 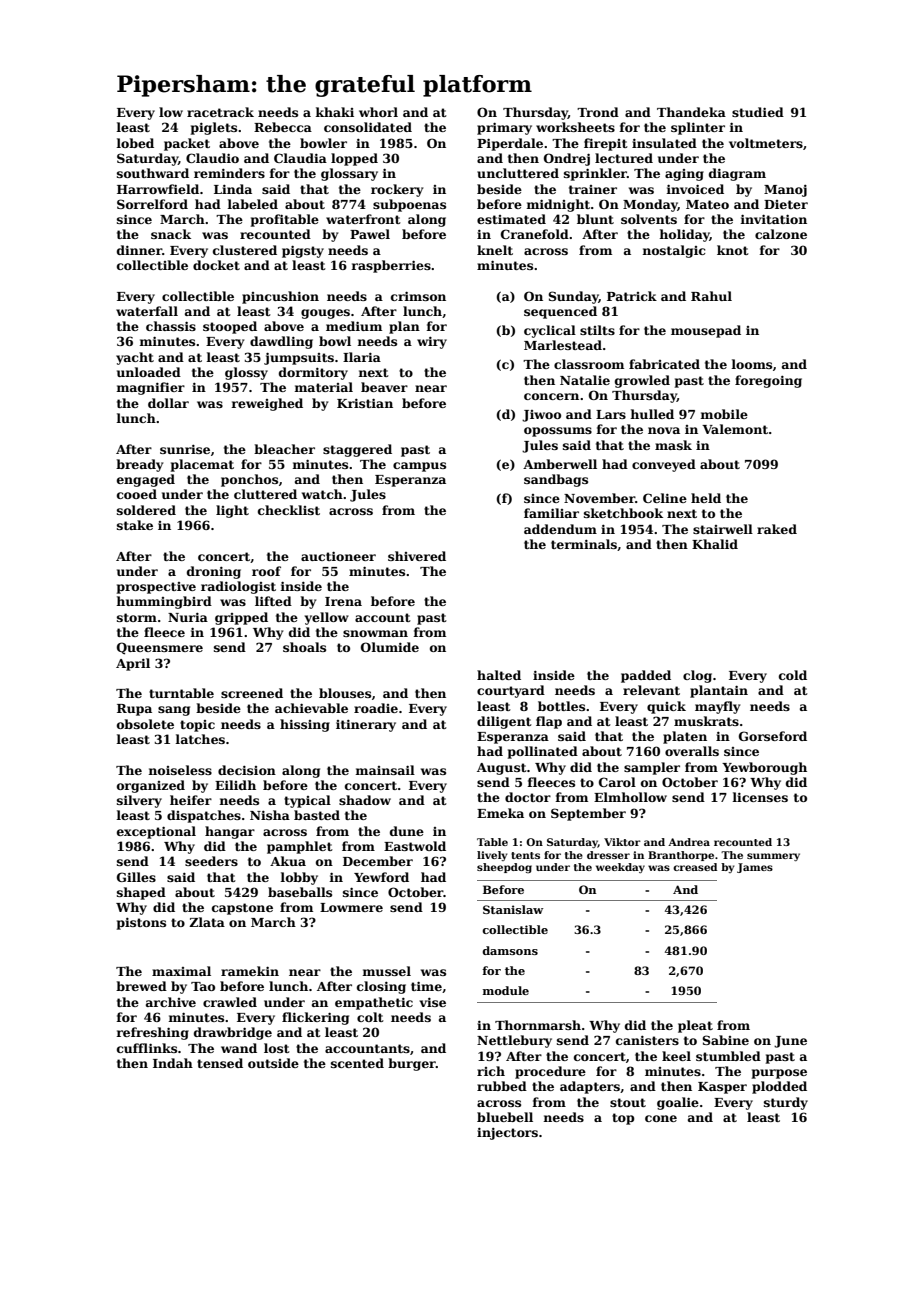 I want to click on Indah, so click(x=173, y=1063).
